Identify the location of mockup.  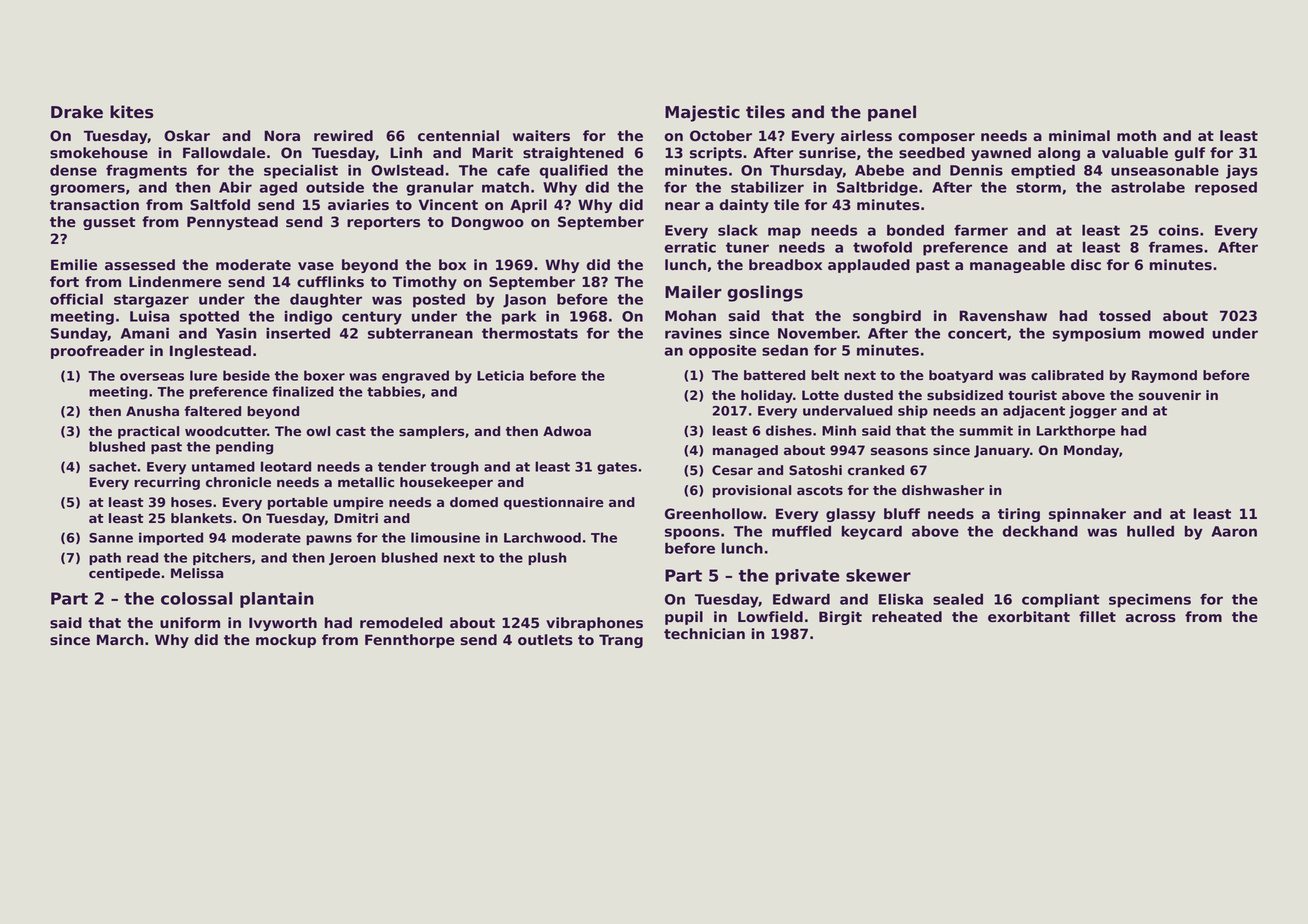
(286, 641).
